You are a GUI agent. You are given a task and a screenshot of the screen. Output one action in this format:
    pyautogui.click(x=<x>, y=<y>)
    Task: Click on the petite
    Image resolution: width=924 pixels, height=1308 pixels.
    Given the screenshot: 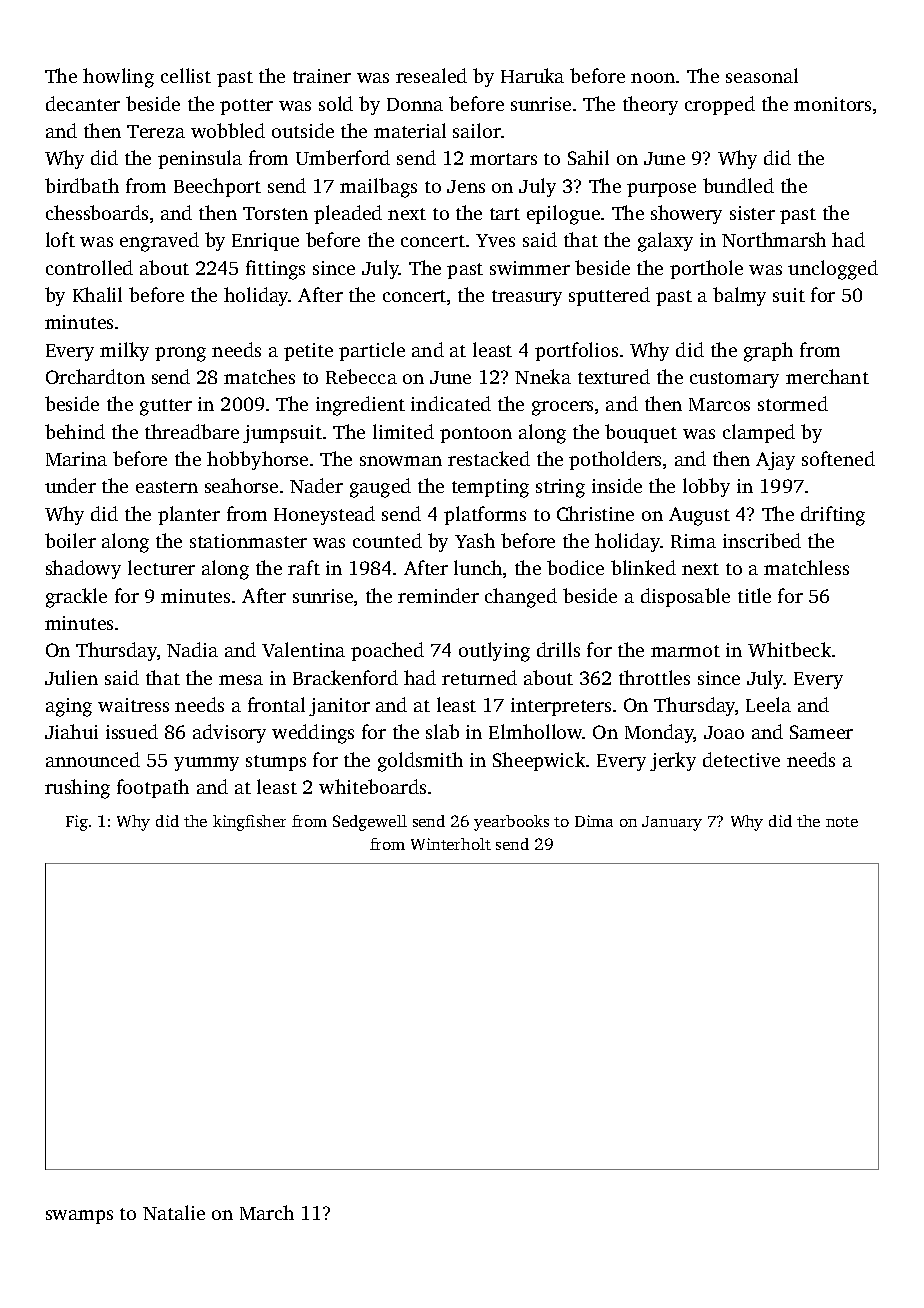 What is the action you would take?
    pyautogui.click(x=308, y=352)
